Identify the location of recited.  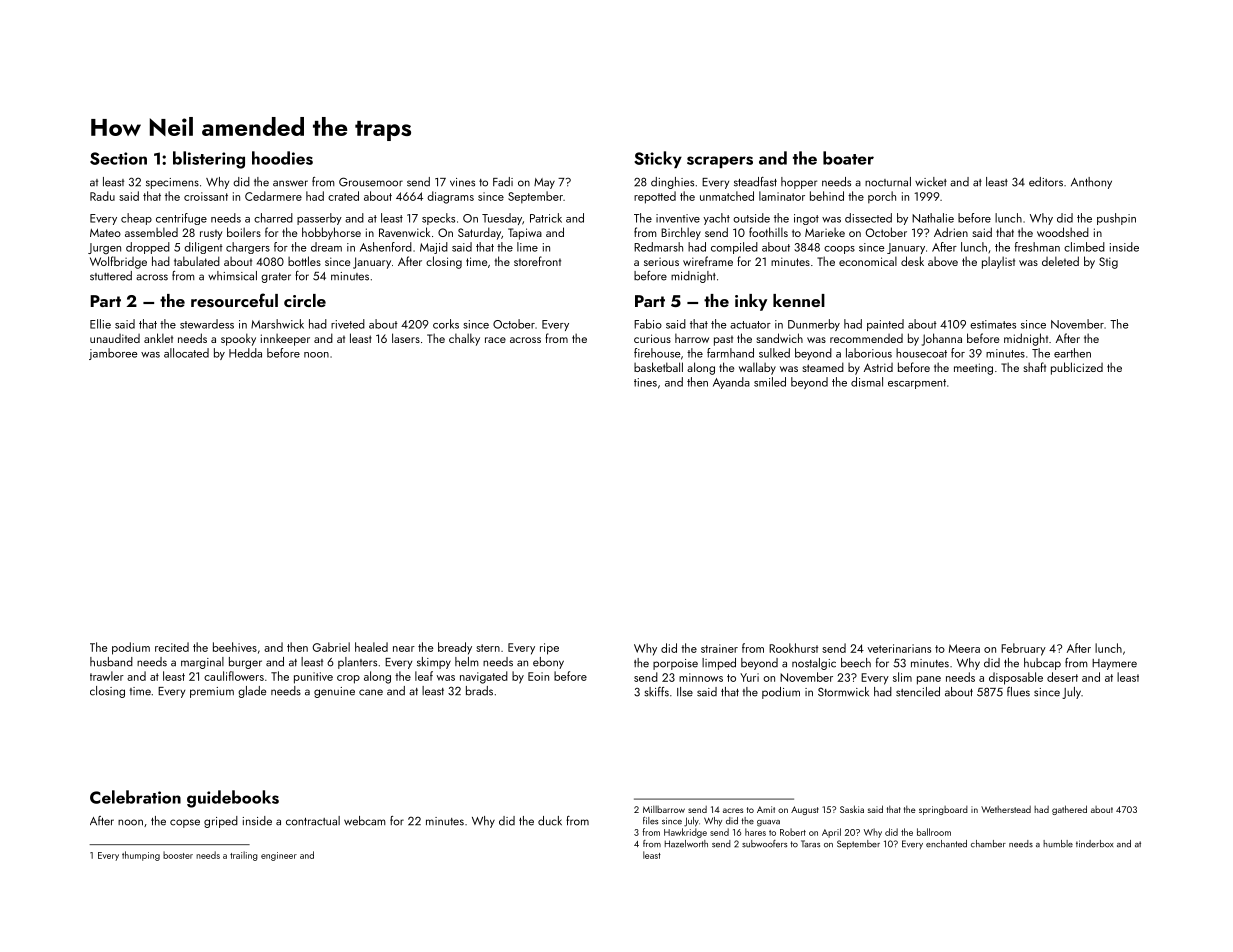
(172, 647).
